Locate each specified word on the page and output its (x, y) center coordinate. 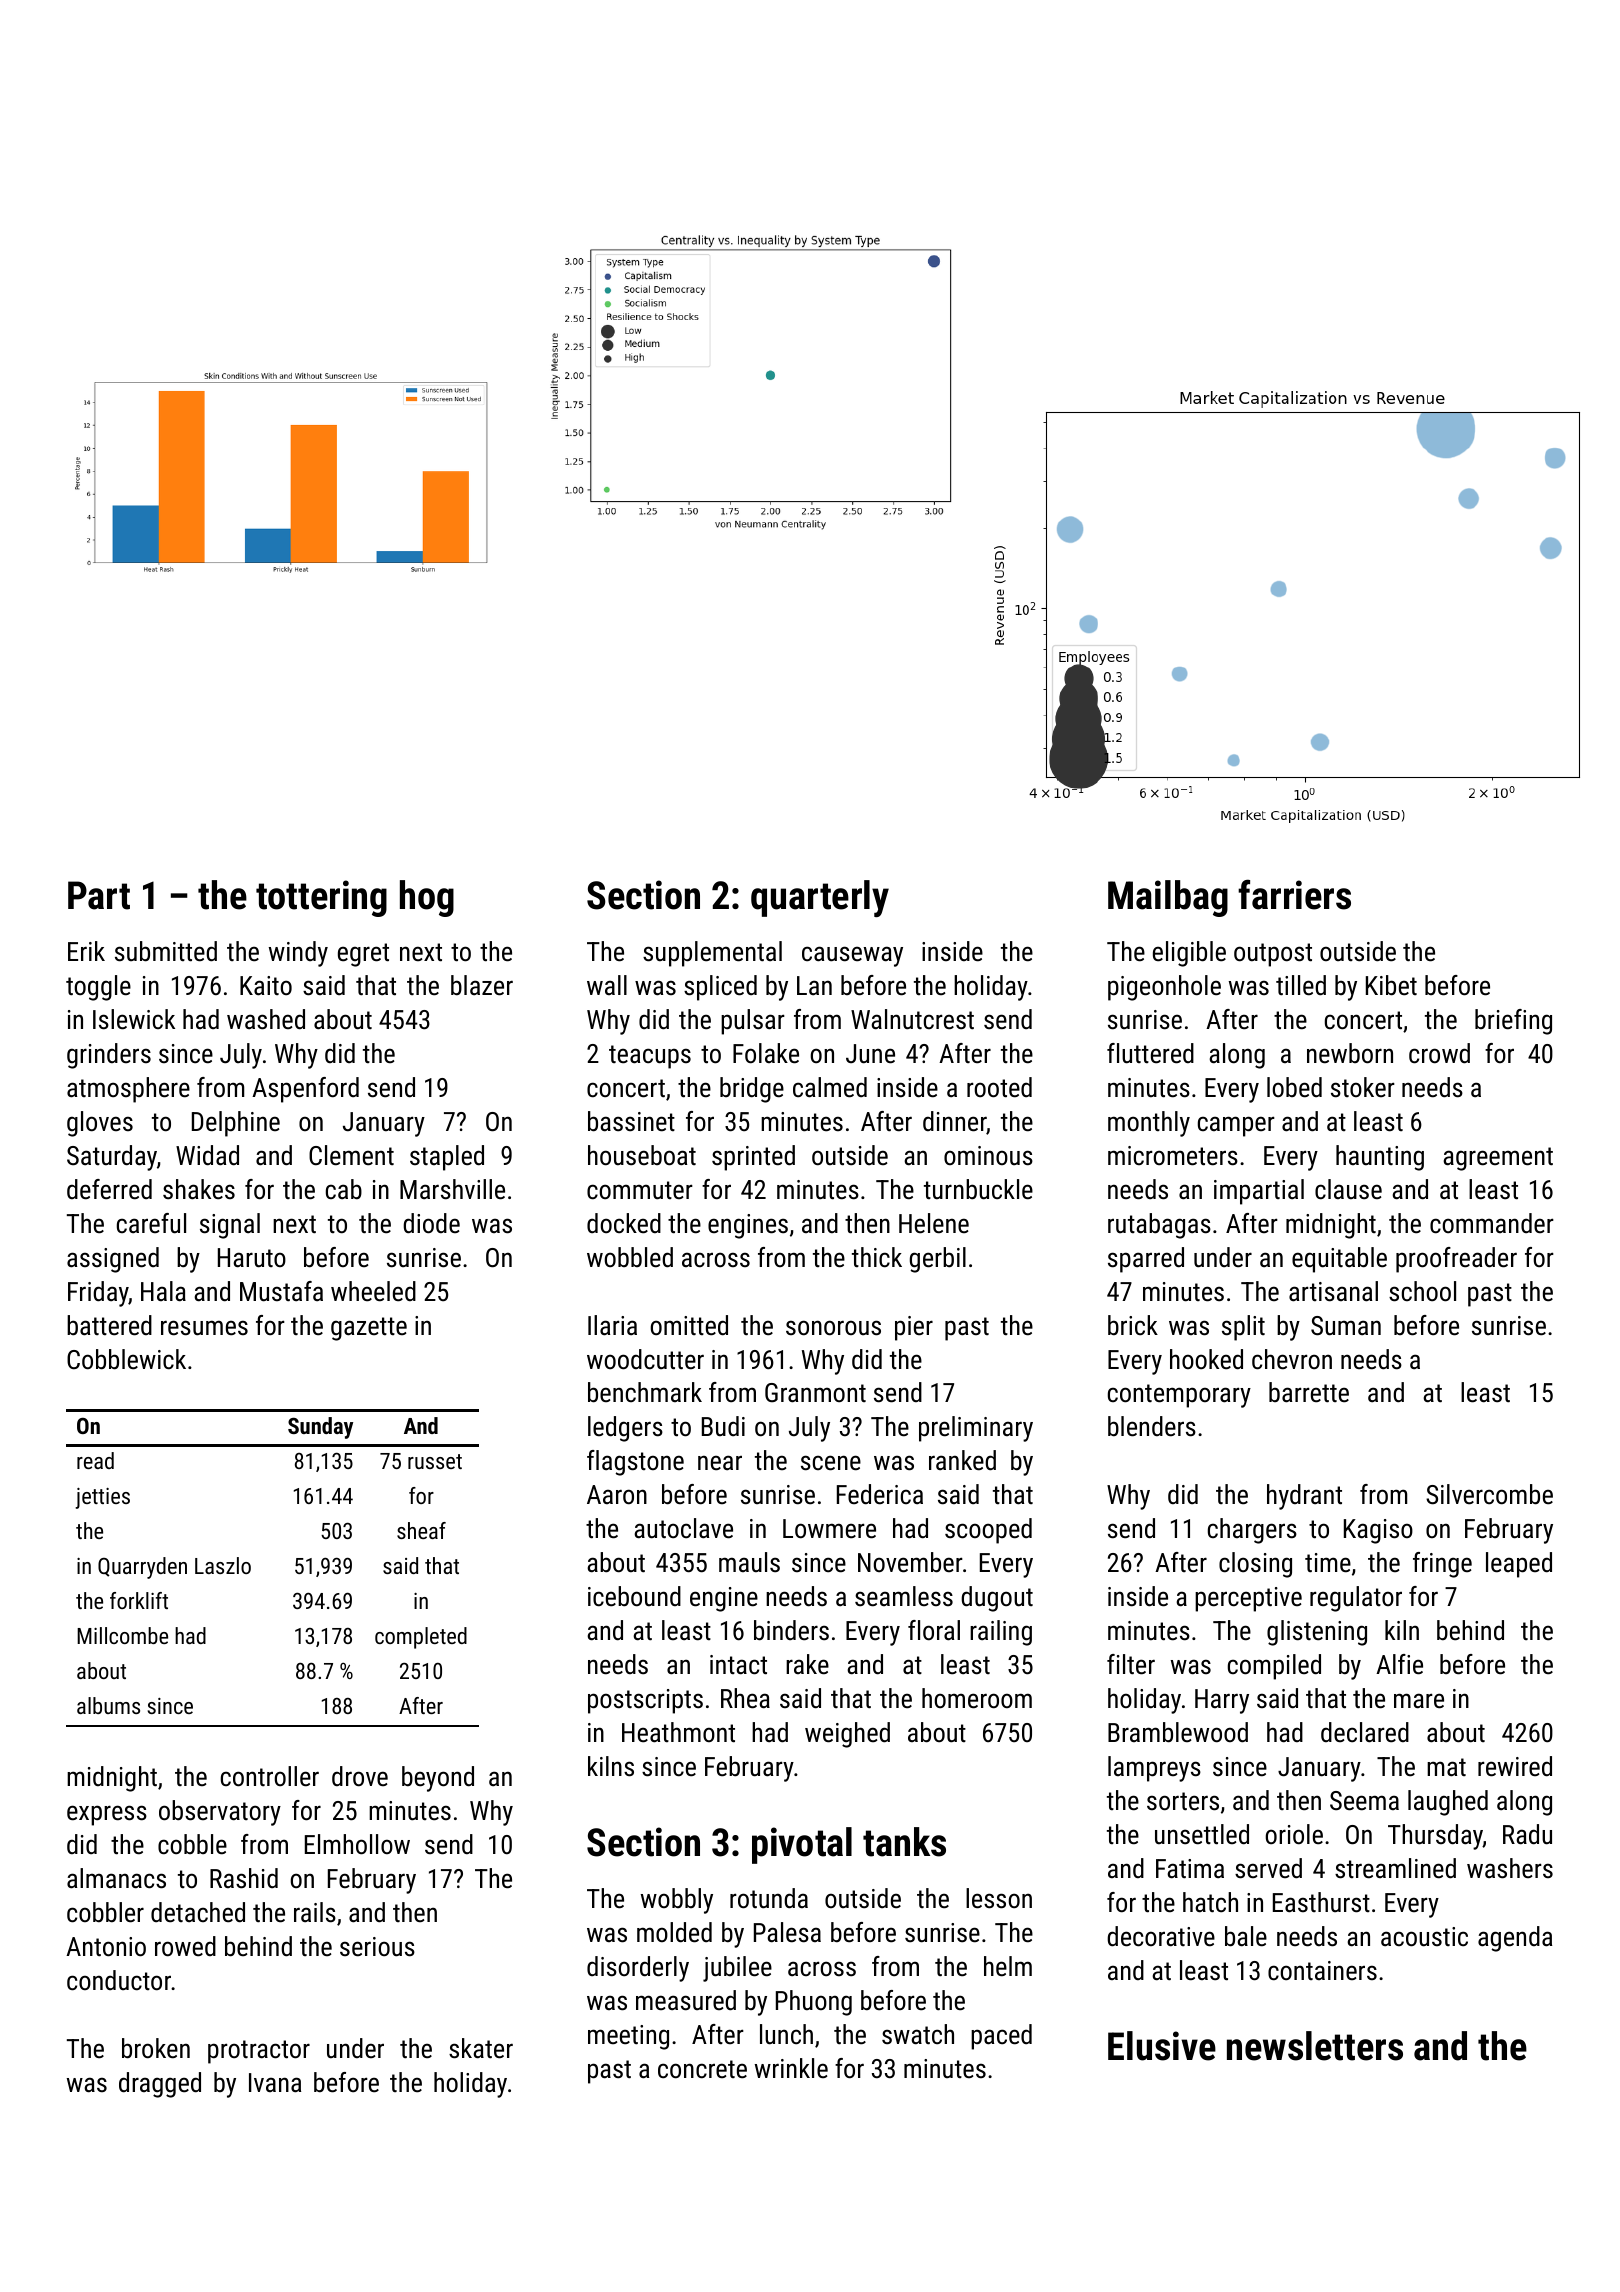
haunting (1380, 1158)
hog (427, 898)
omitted (689, 1325)
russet (435, 1461)
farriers (1294, 894)
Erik (86, 951)
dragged (160, 2085)
